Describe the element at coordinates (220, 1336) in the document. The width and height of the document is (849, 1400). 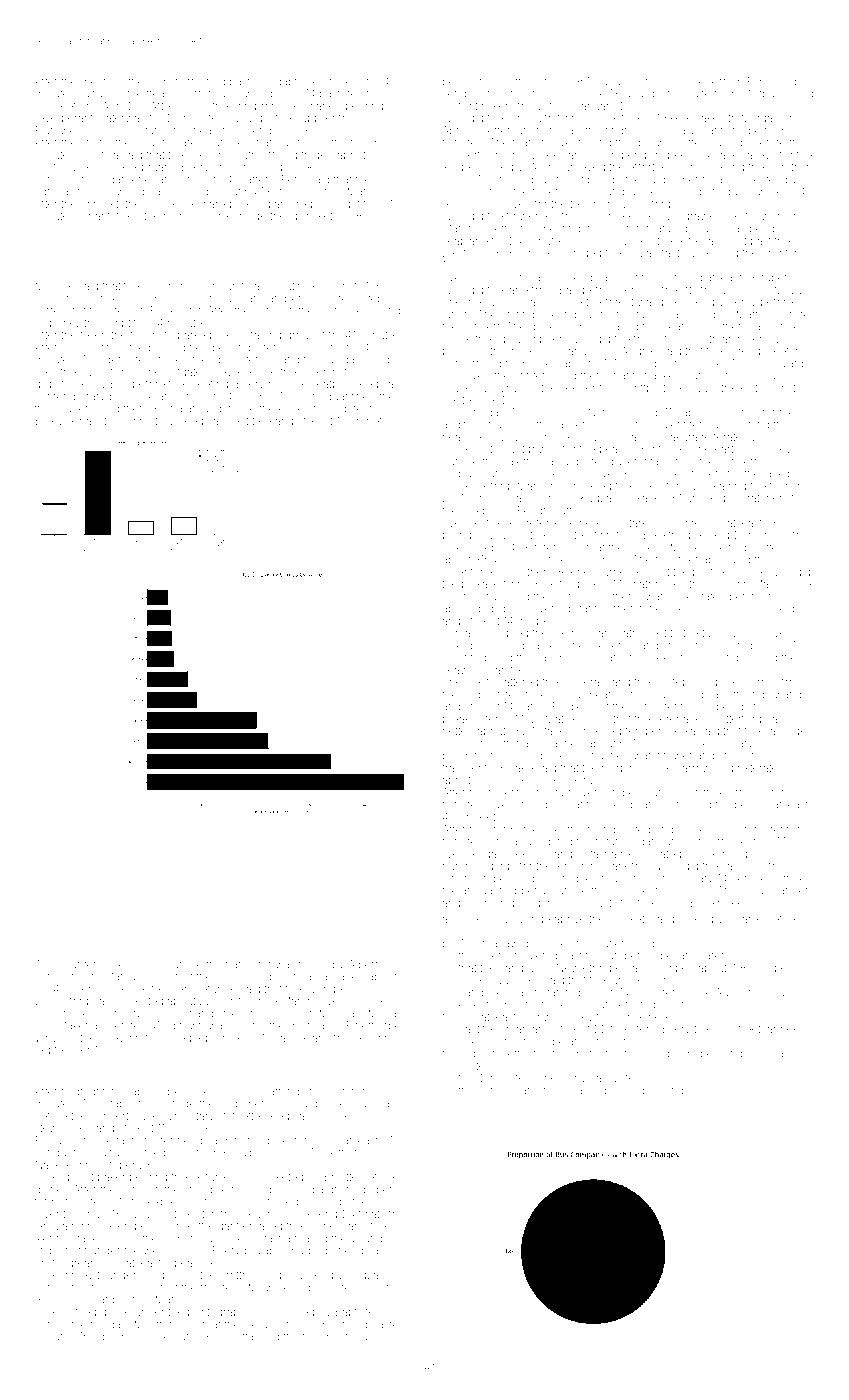
I see `Henri` at that location.
